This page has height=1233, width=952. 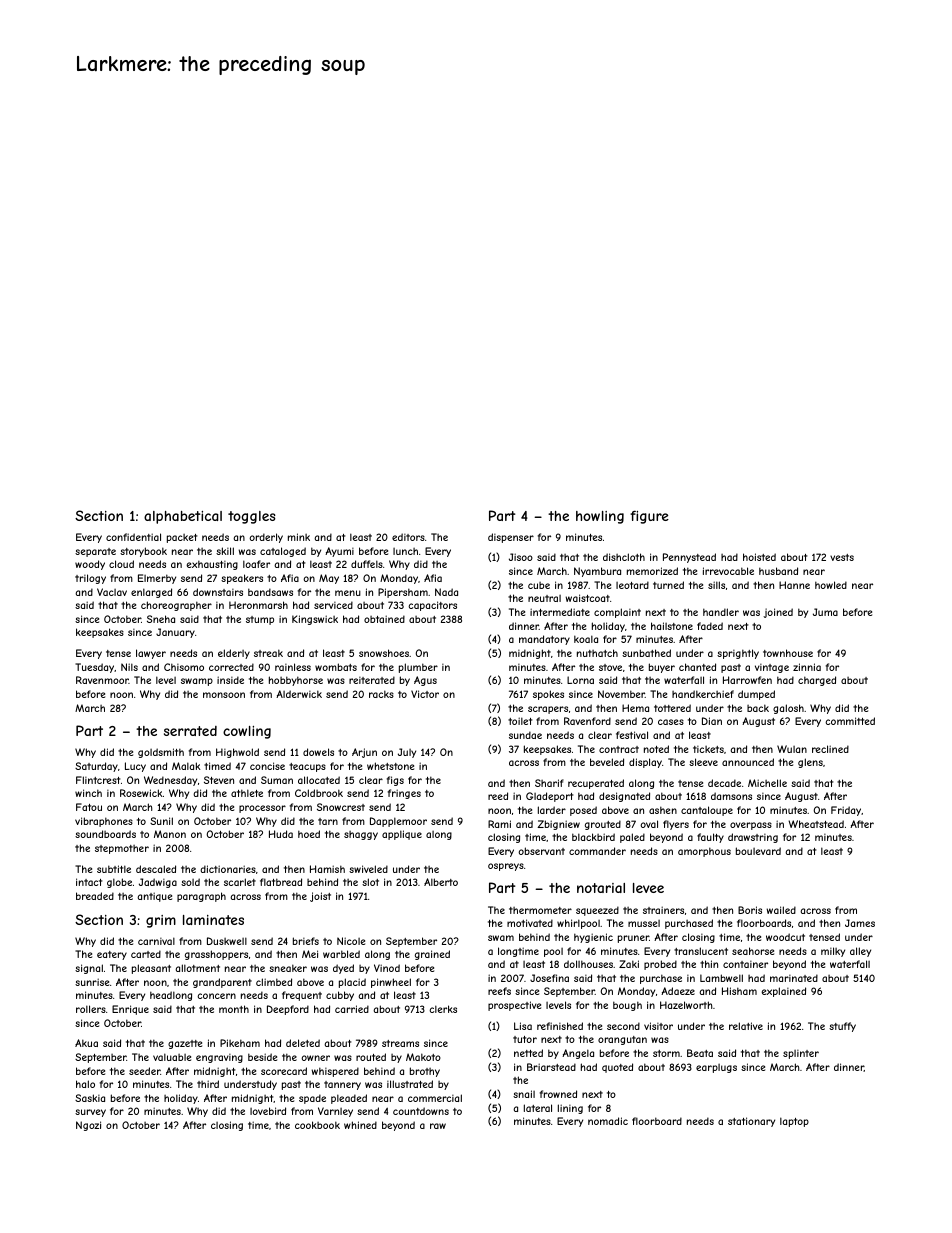 What do you see at coordinates (88, 1126) in the page?
I see `Ngozi` at bounding box center [88, 1126].
